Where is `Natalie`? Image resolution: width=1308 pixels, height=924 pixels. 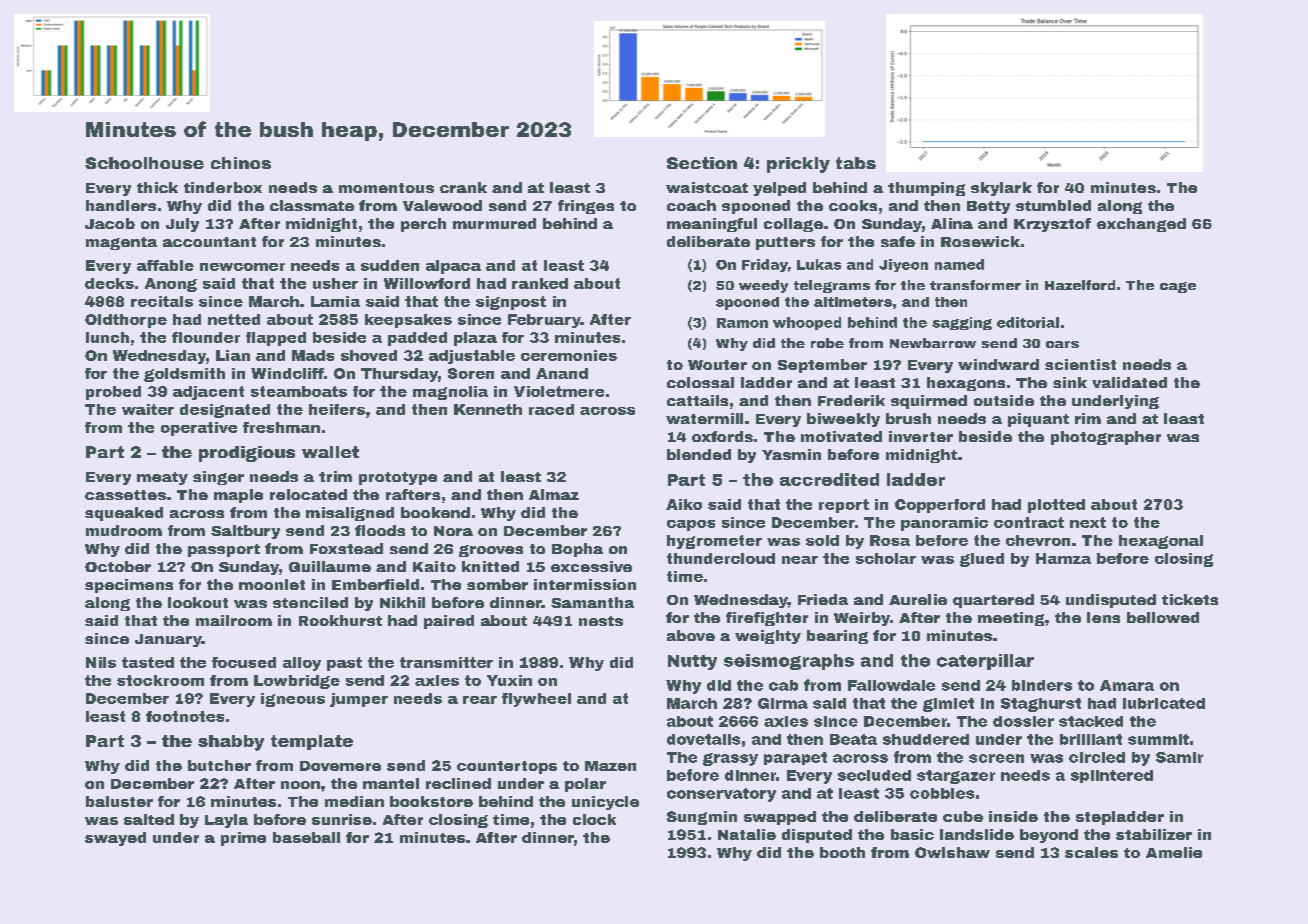 Natalie is located at coordinates (747, 834).
